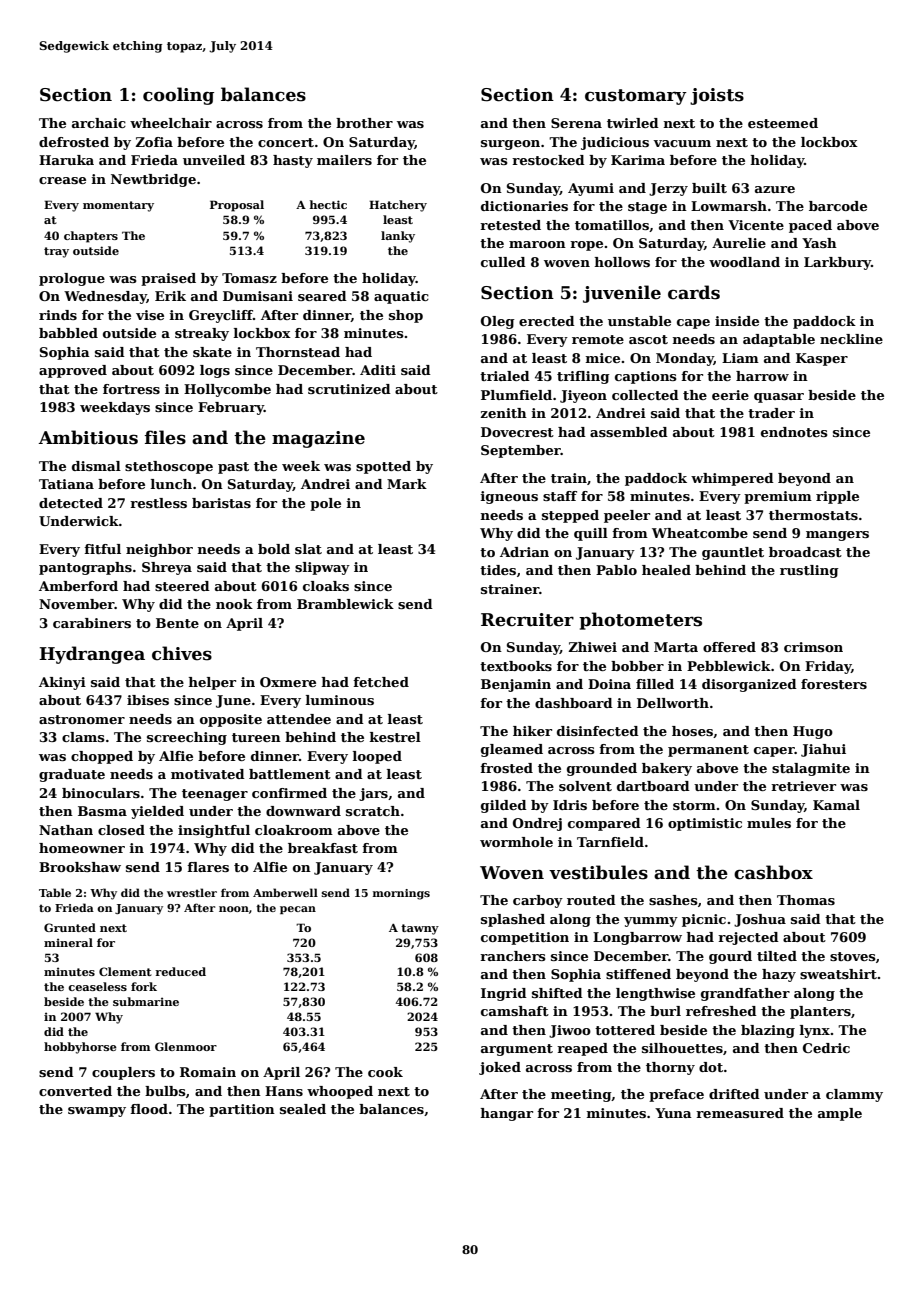  Describe the element at coordinates (92, 655) in the document. I see `Hydrangea` at that location.
